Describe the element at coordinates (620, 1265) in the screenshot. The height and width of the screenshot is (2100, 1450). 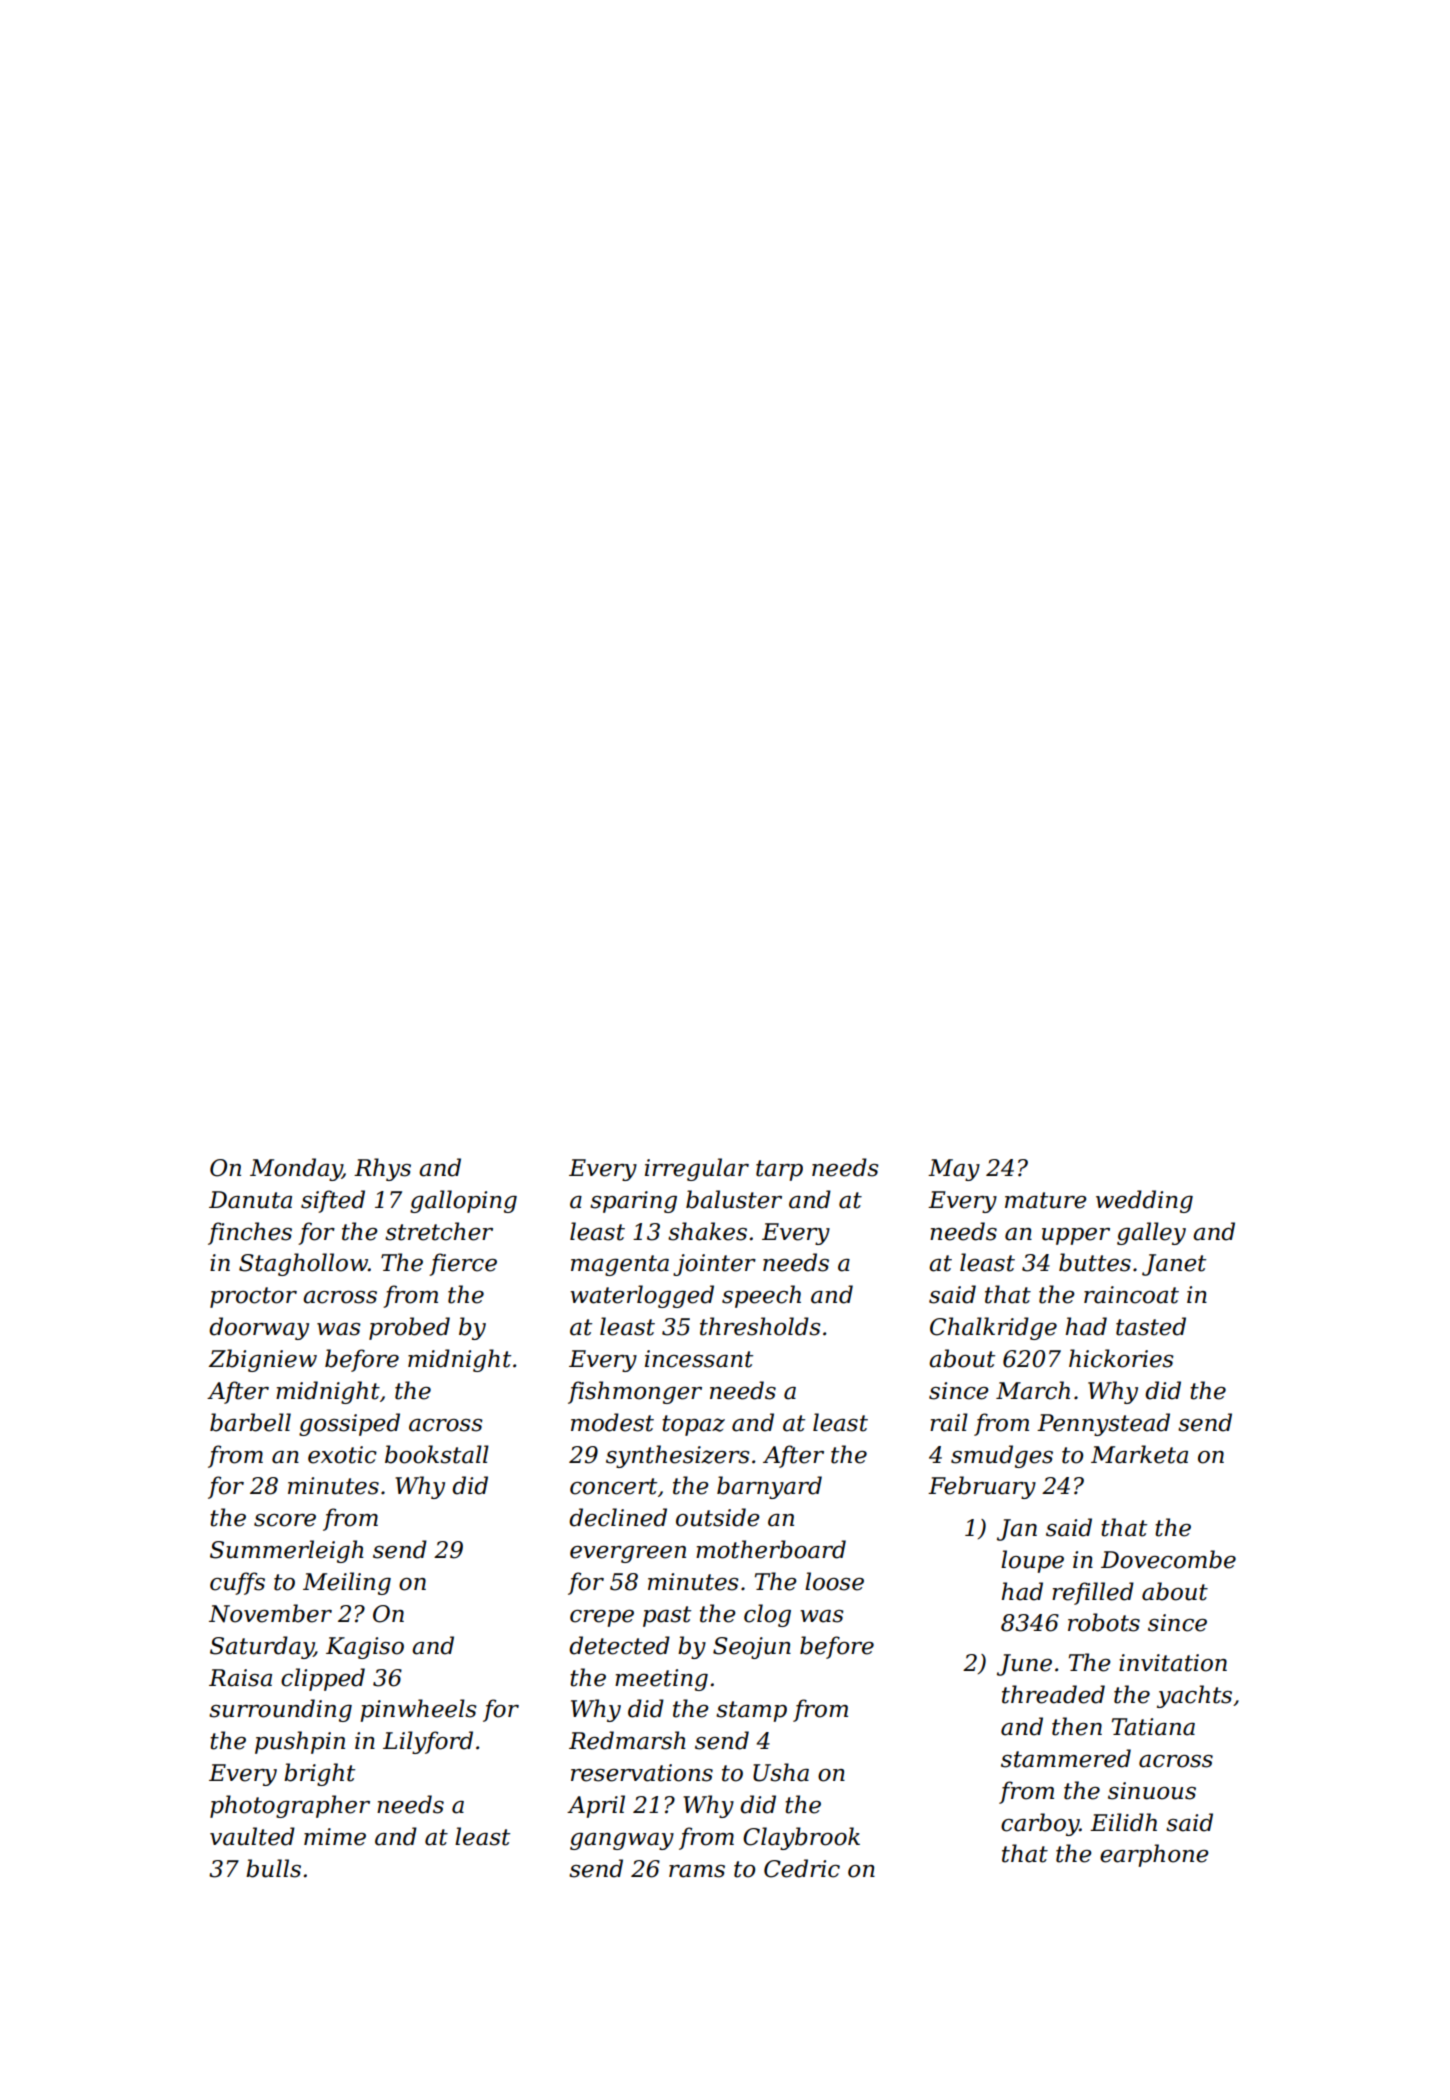
I see `magenta` at that location.
